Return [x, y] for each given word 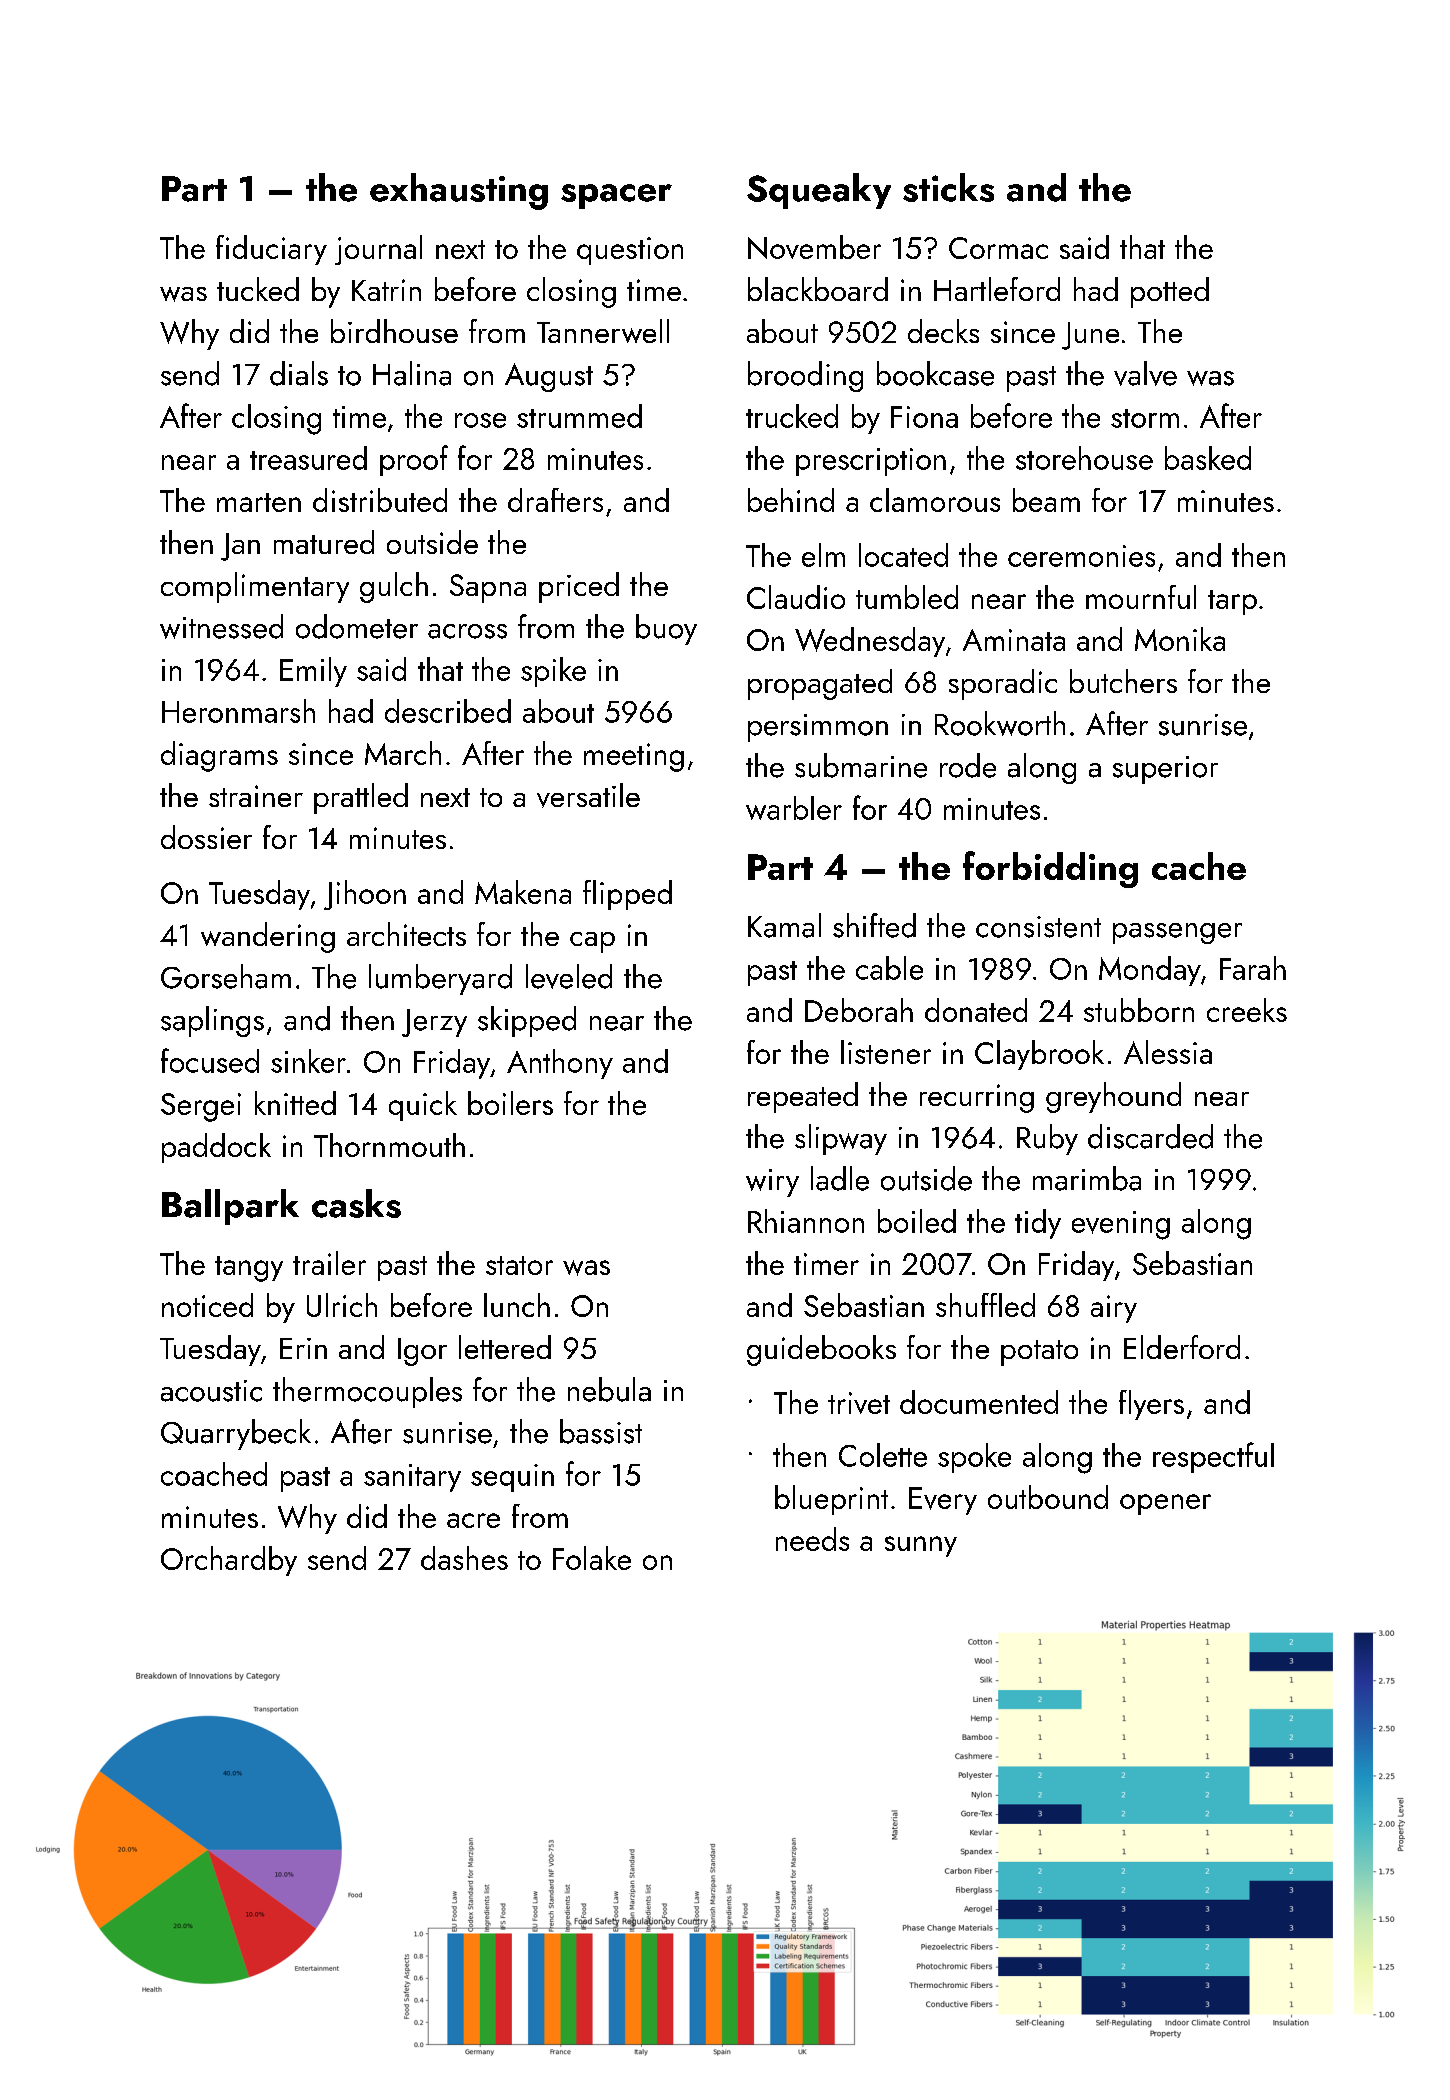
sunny [921, 1546]
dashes [464, 1558]
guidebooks [821, 1350]
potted [1170, 292]
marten [259, 502]
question [630, 251]
